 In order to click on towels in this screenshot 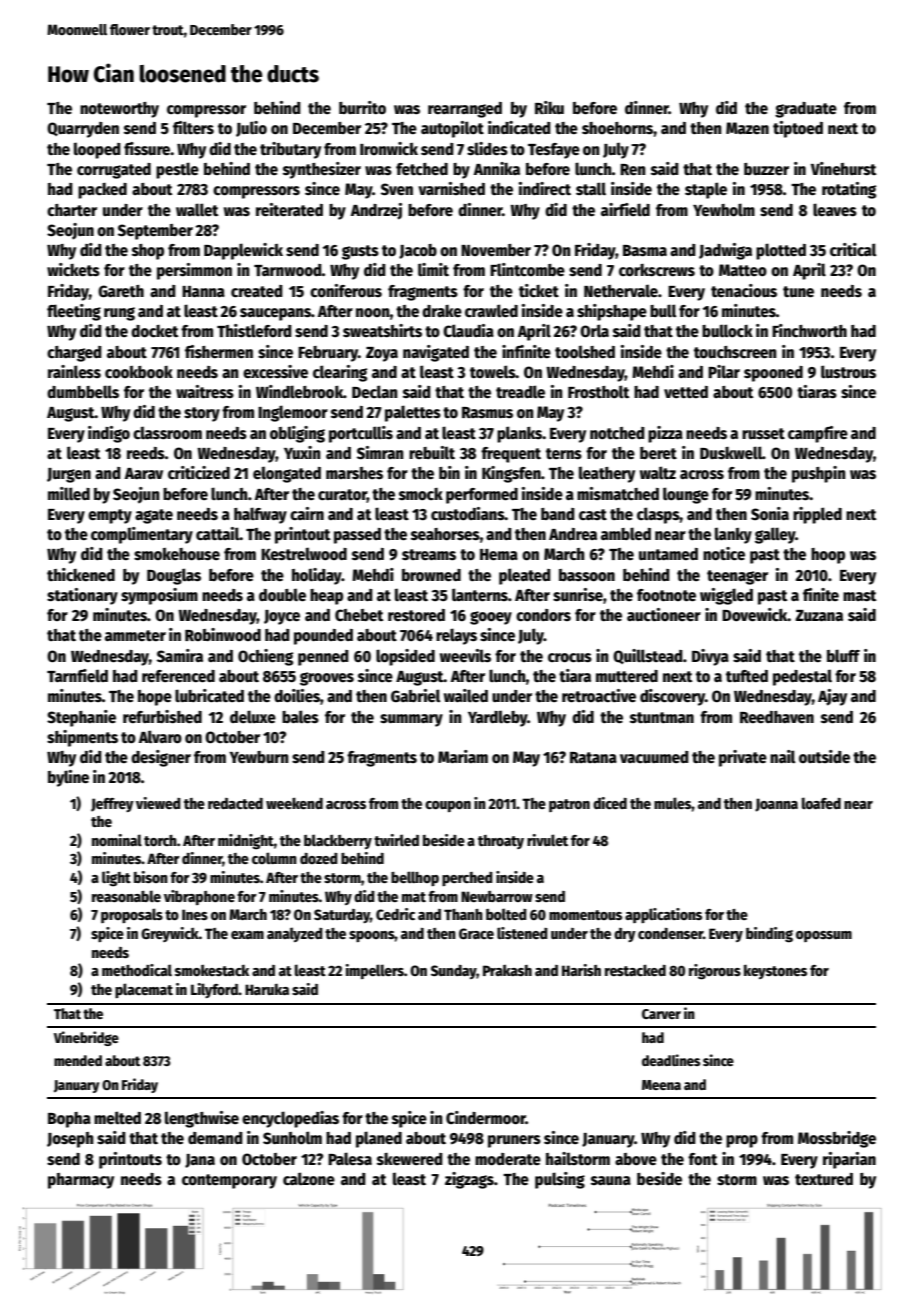, I will do `click(493, 371)`.
